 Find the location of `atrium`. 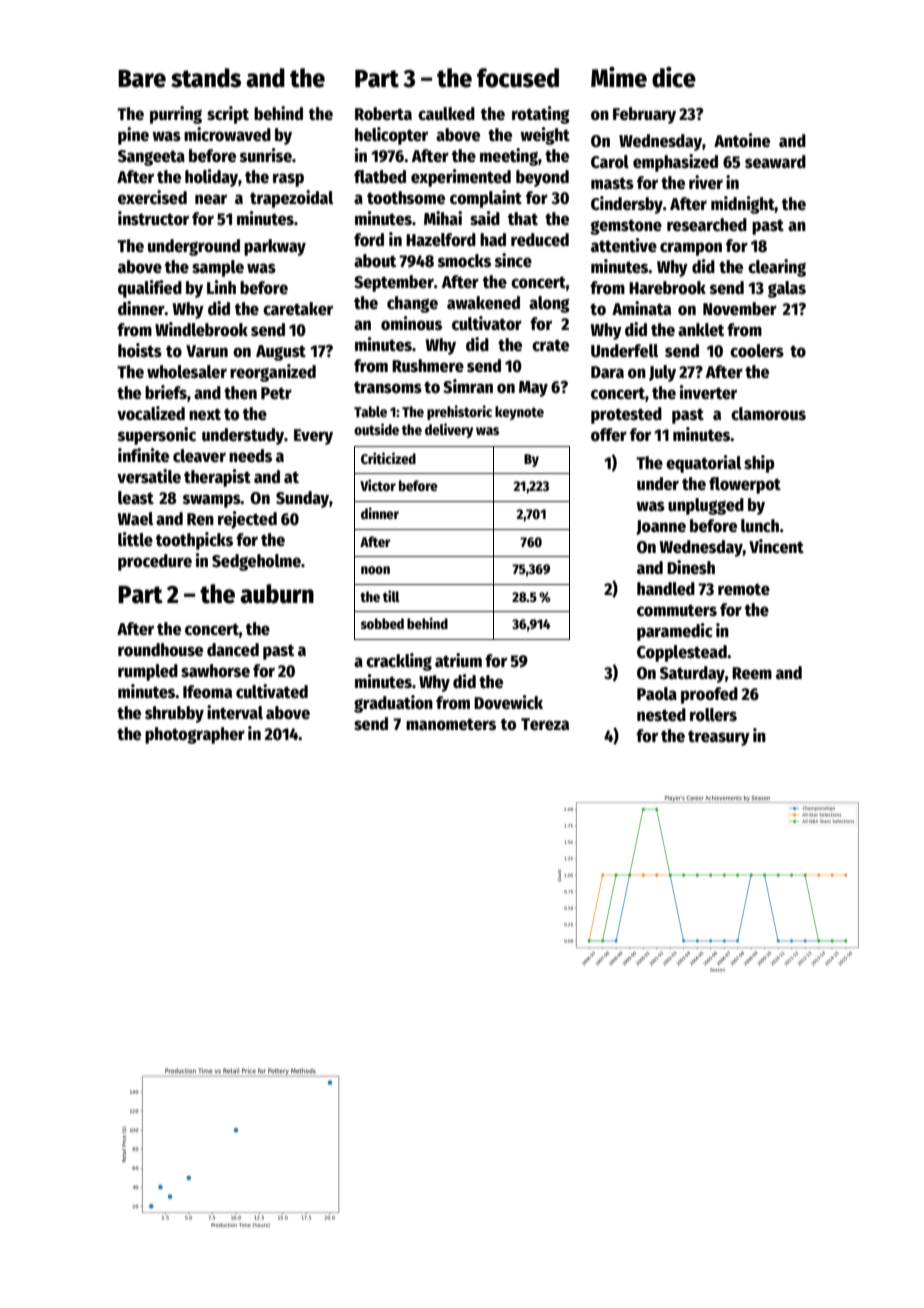

atrium is located at coordinates (458, 660).
